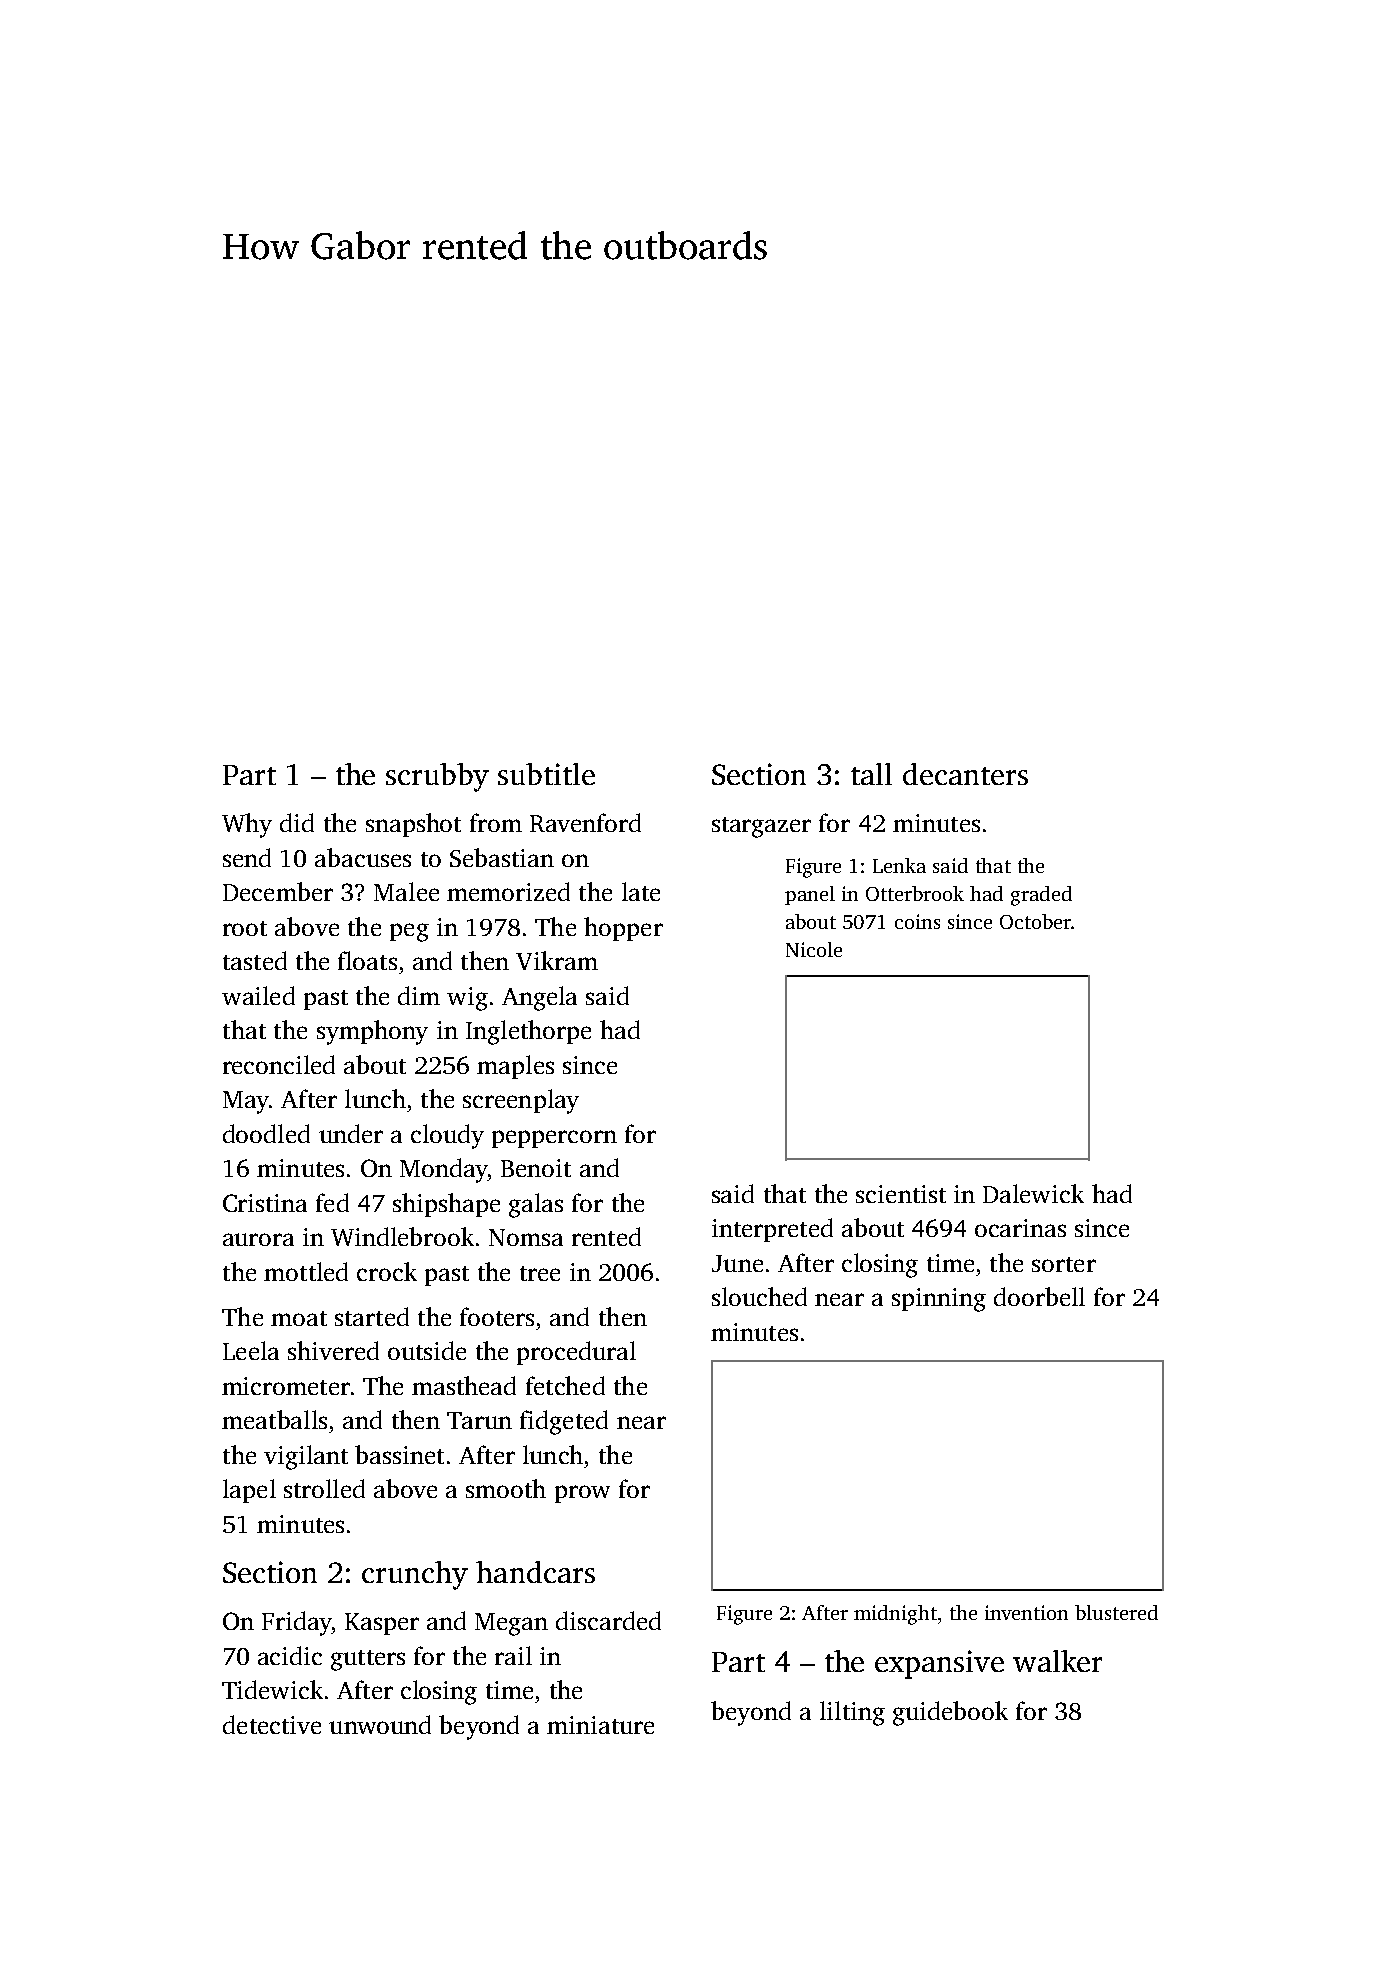 The height and width of the document is (1969, 1386). Describe the element at coordinates (1057, 1661) in the document. I see `walker` at that location.
